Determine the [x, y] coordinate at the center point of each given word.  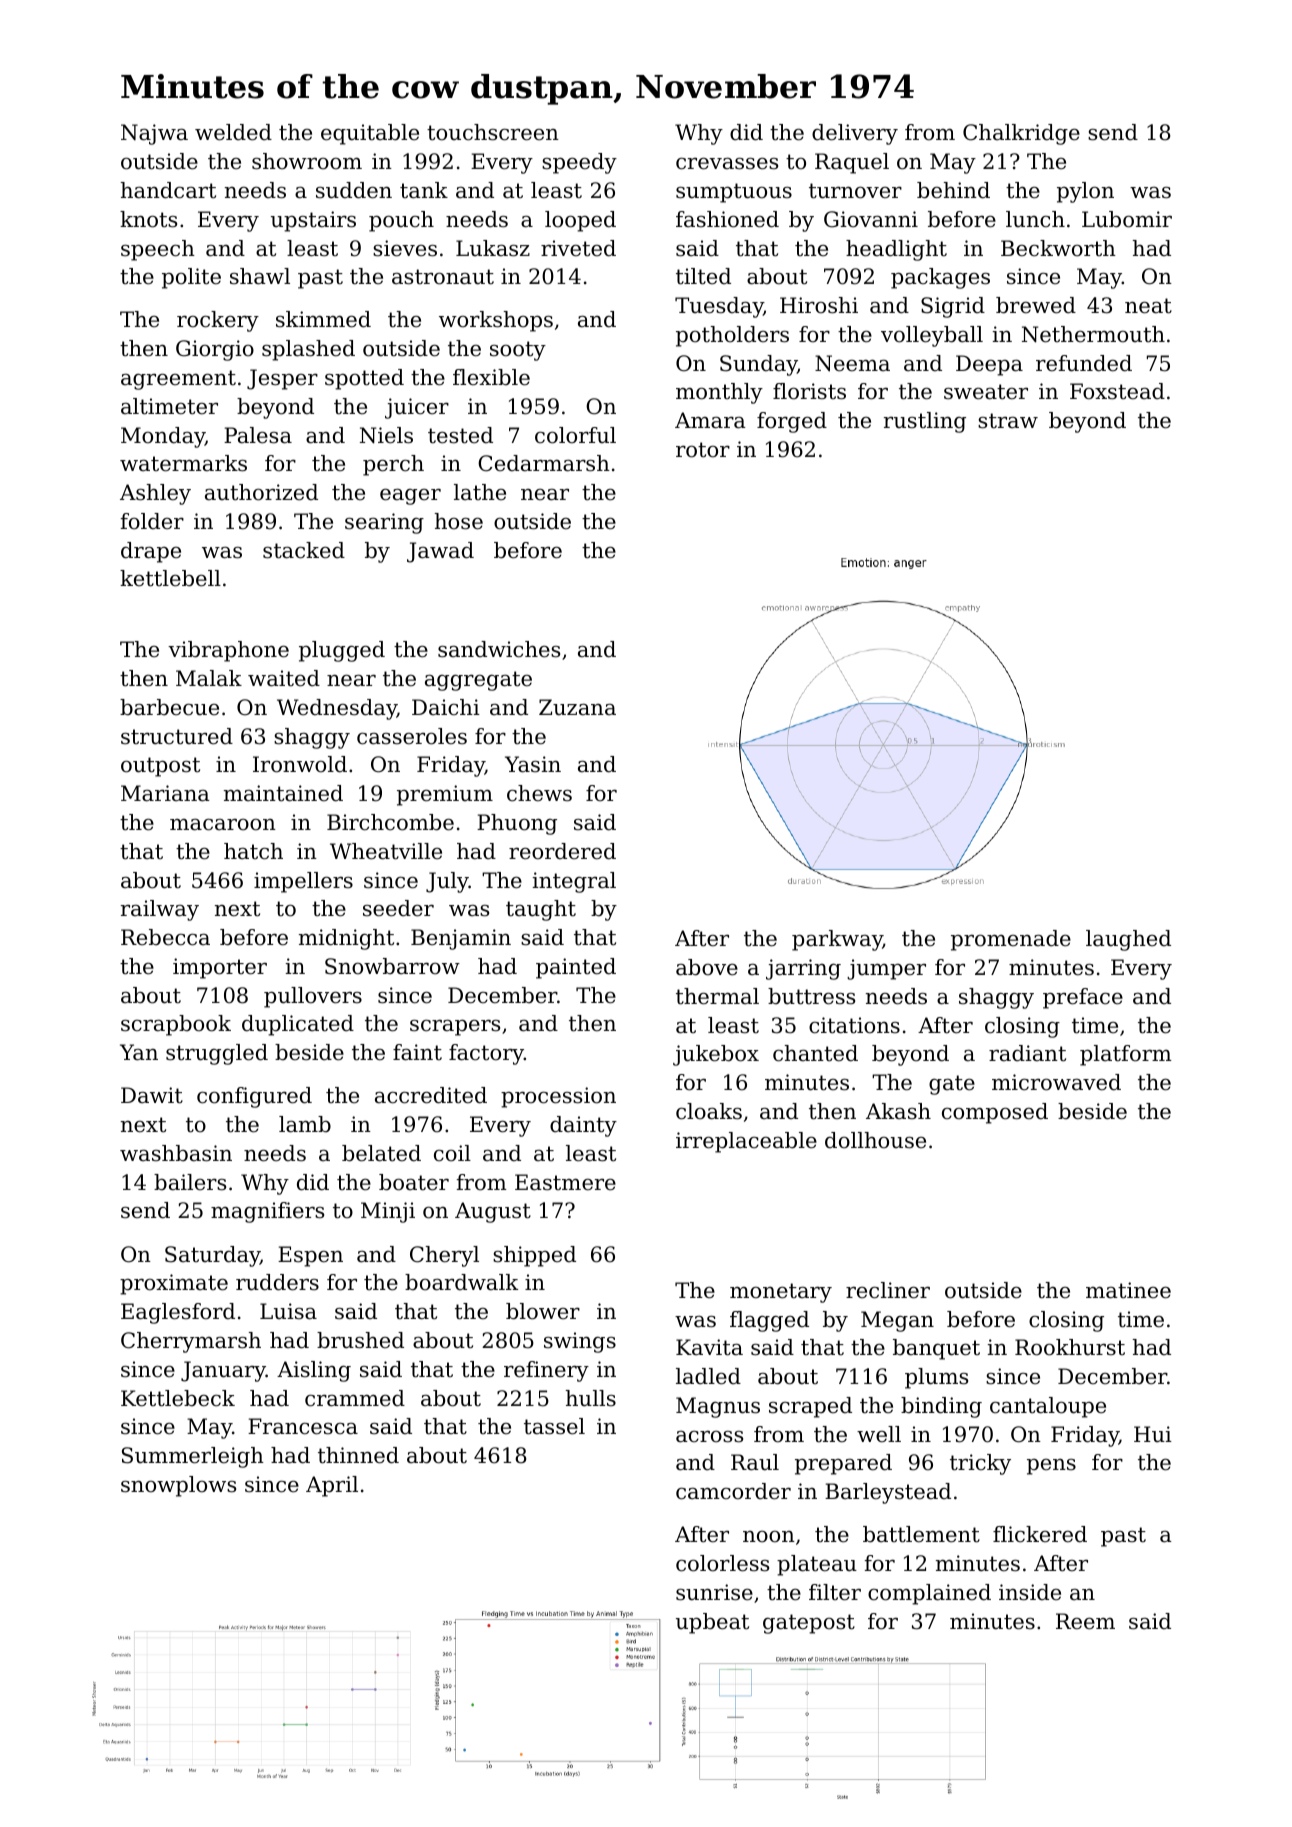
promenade [1011, 940]
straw [1008, 421]
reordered [562, 851]
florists [809, 391]
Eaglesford [178, 1313]
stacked [304, 550]
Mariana [165, 793]
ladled [708, 1376]
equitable [370, 134]
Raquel [852, 163]
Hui [1153, 1434]
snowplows [178, 1486]
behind [953, 190]
